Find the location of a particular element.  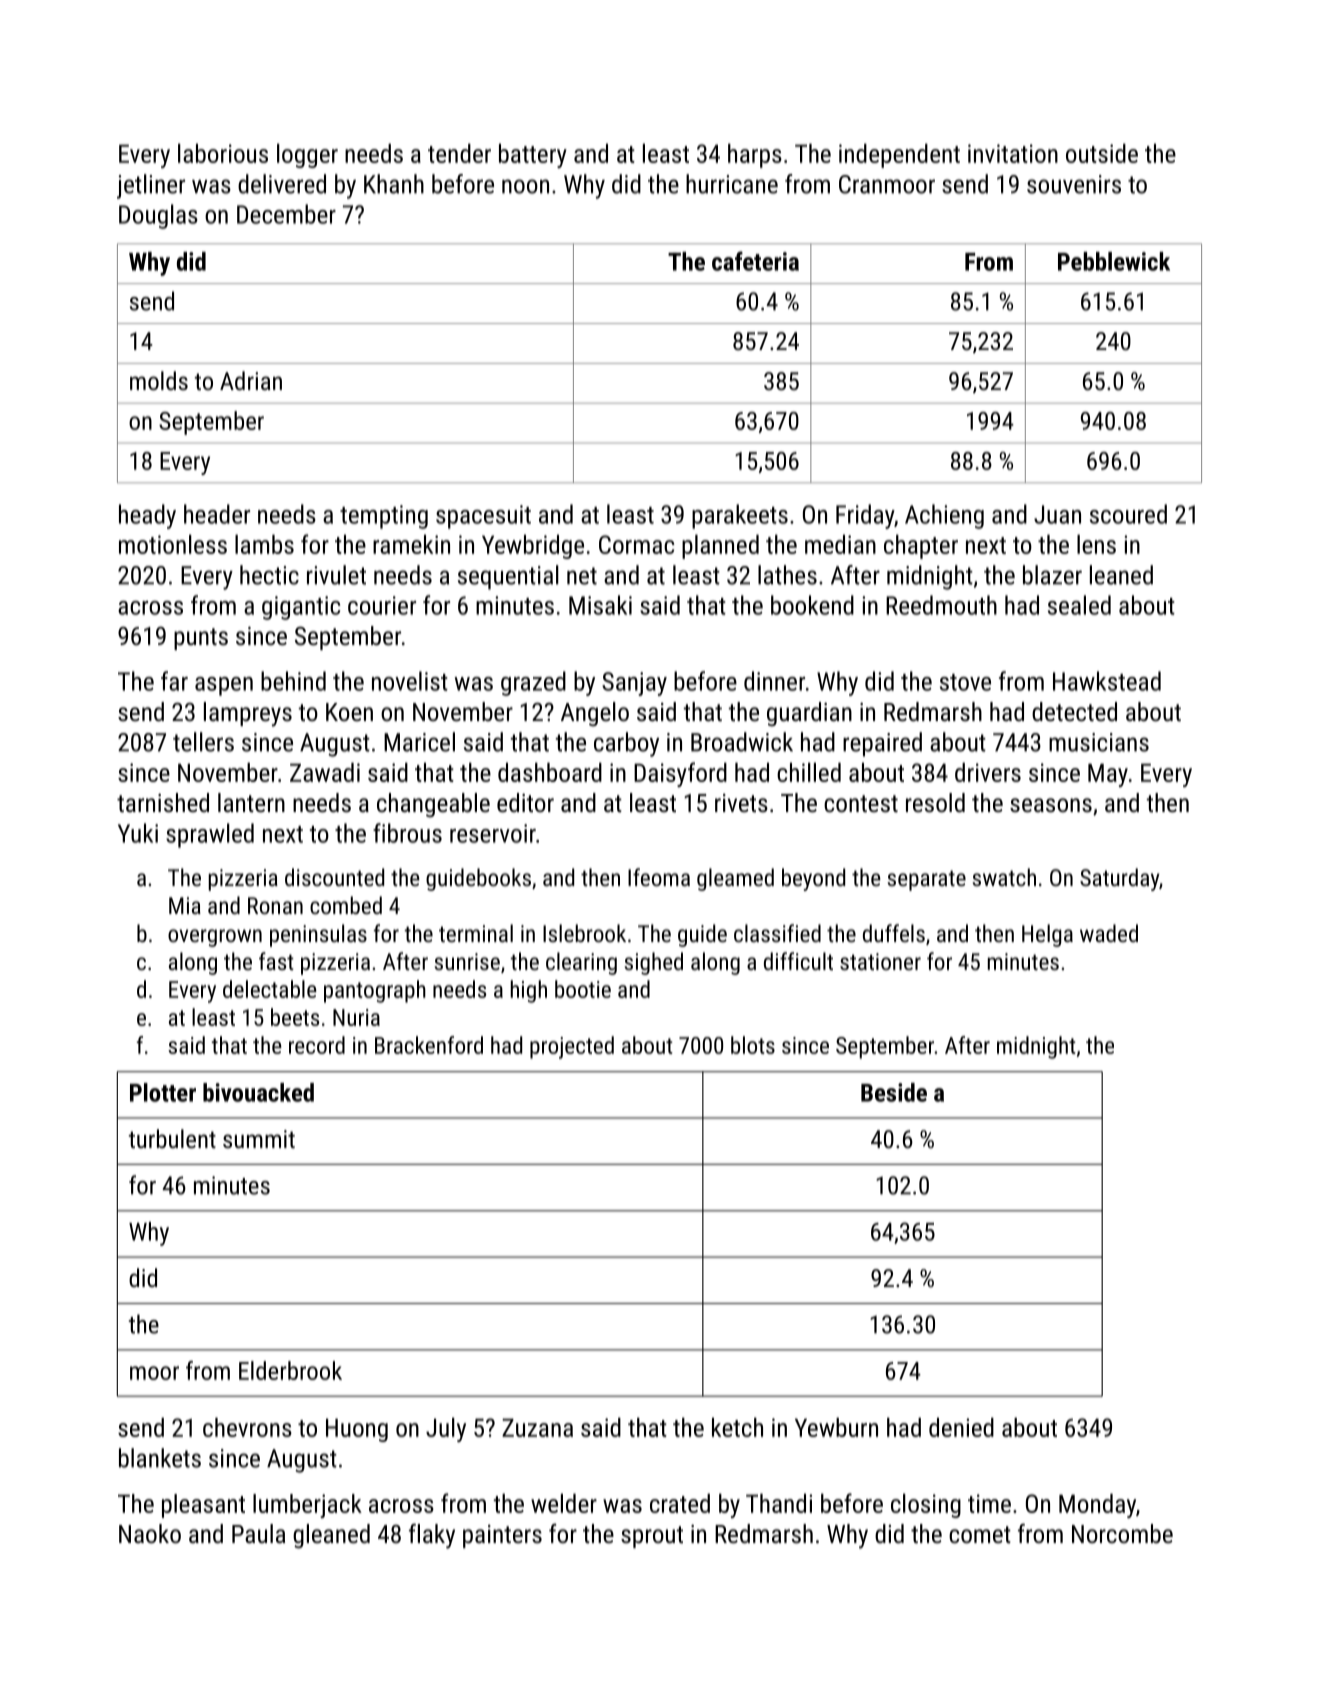

logger is located at coordinates (307, 155).
